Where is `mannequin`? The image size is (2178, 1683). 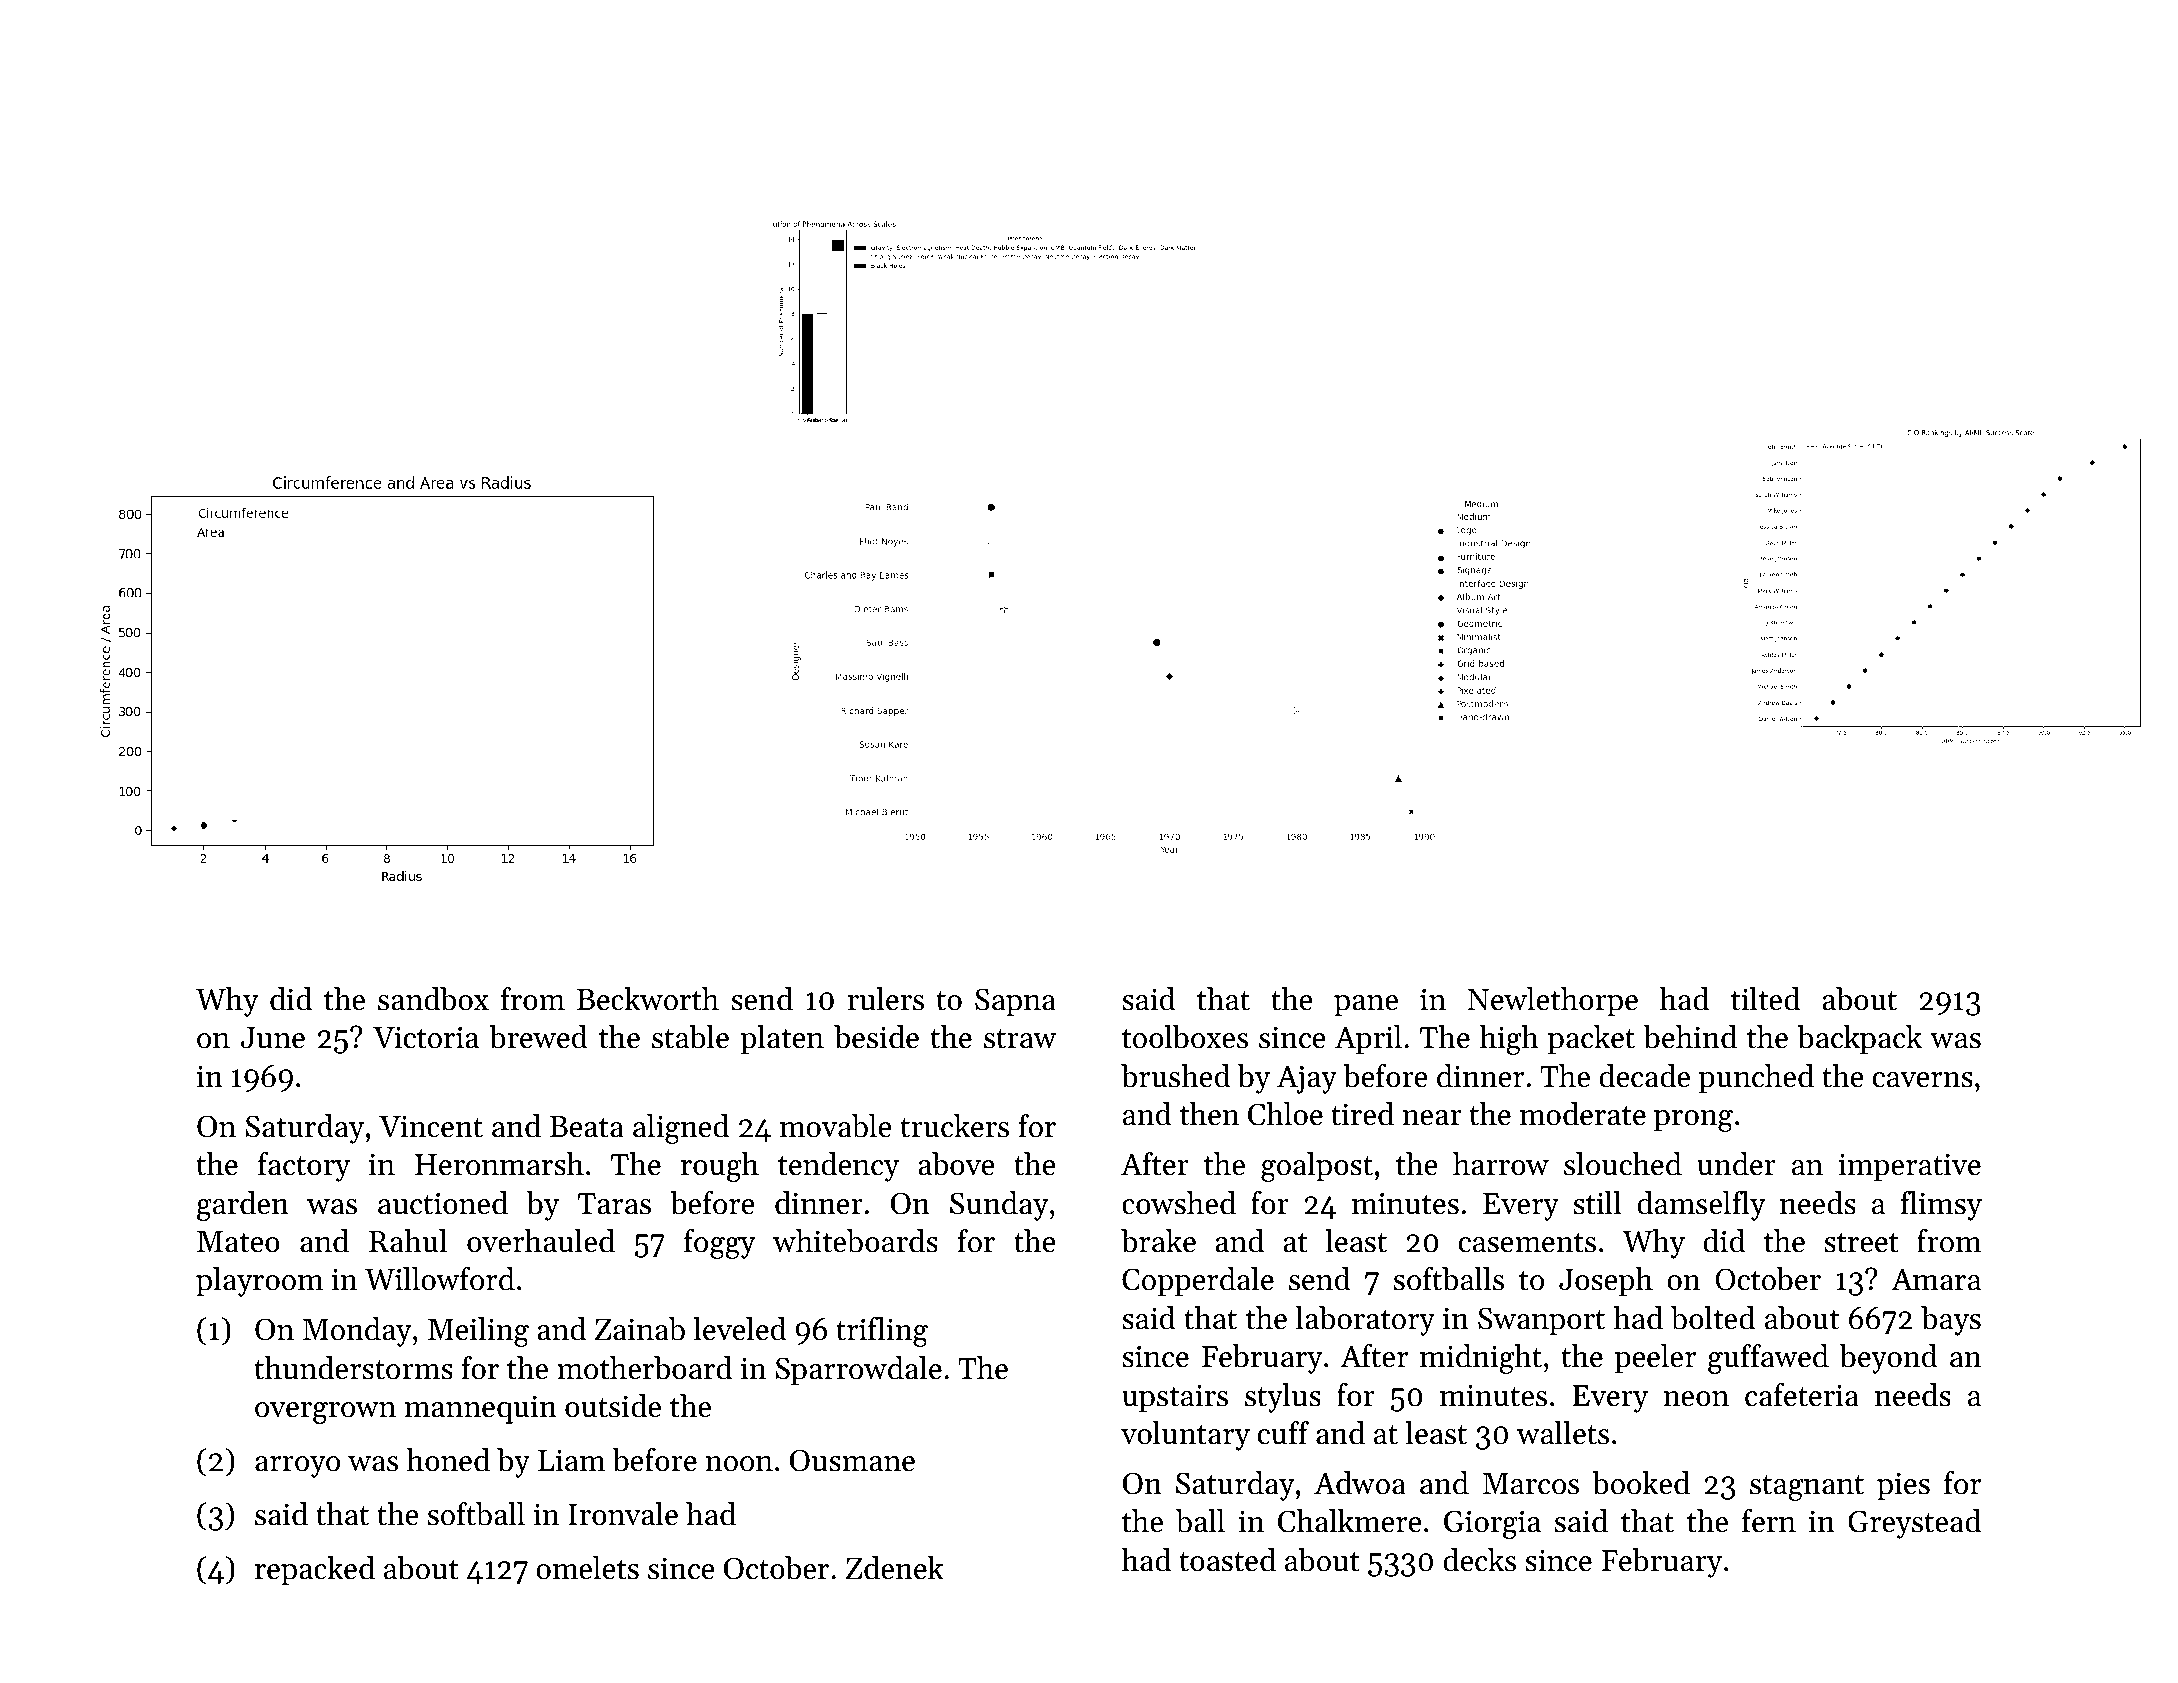 mannequin is located at coordinates (480, 1409).
